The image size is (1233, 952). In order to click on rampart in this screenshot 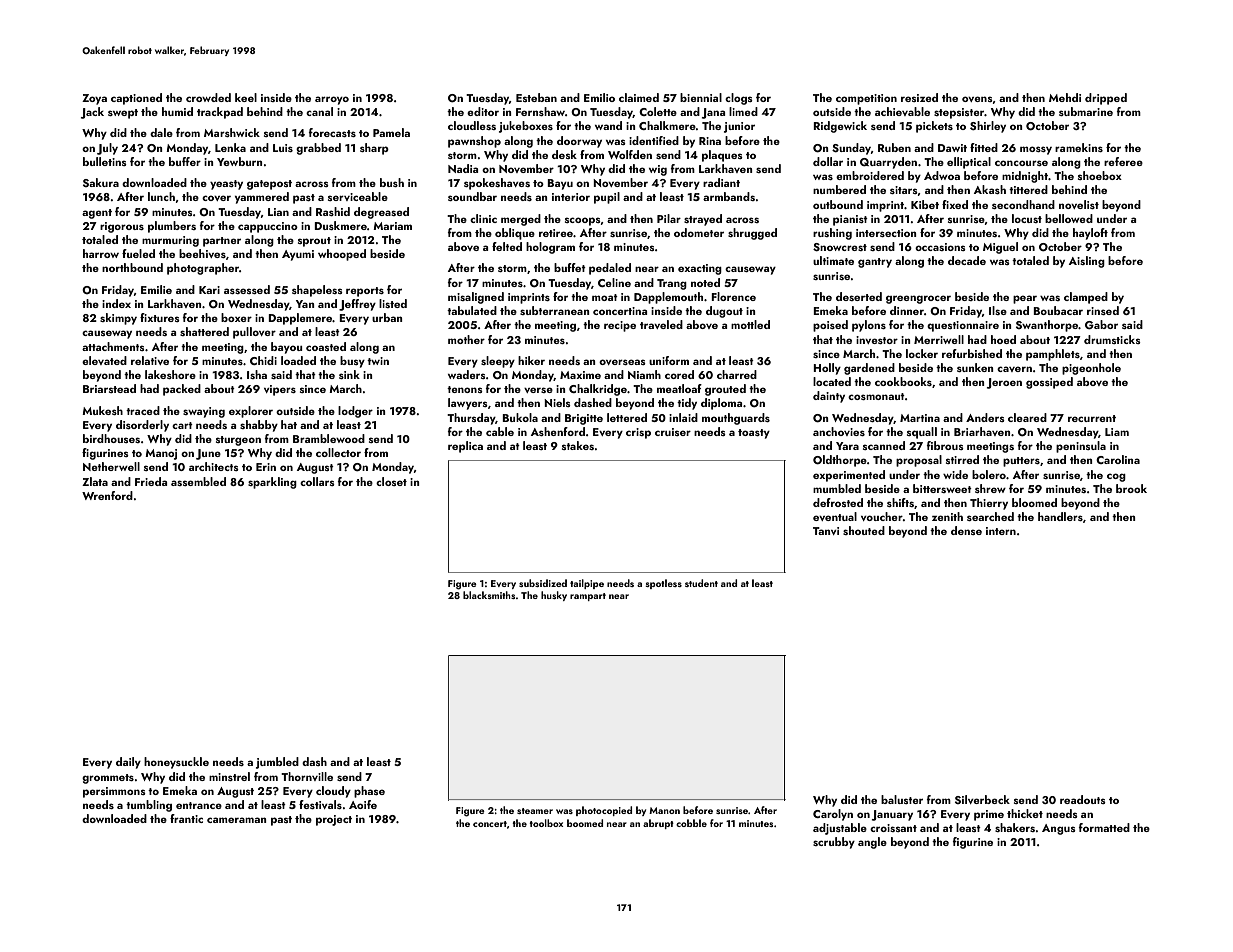, I will do `click(588, 597)`.
